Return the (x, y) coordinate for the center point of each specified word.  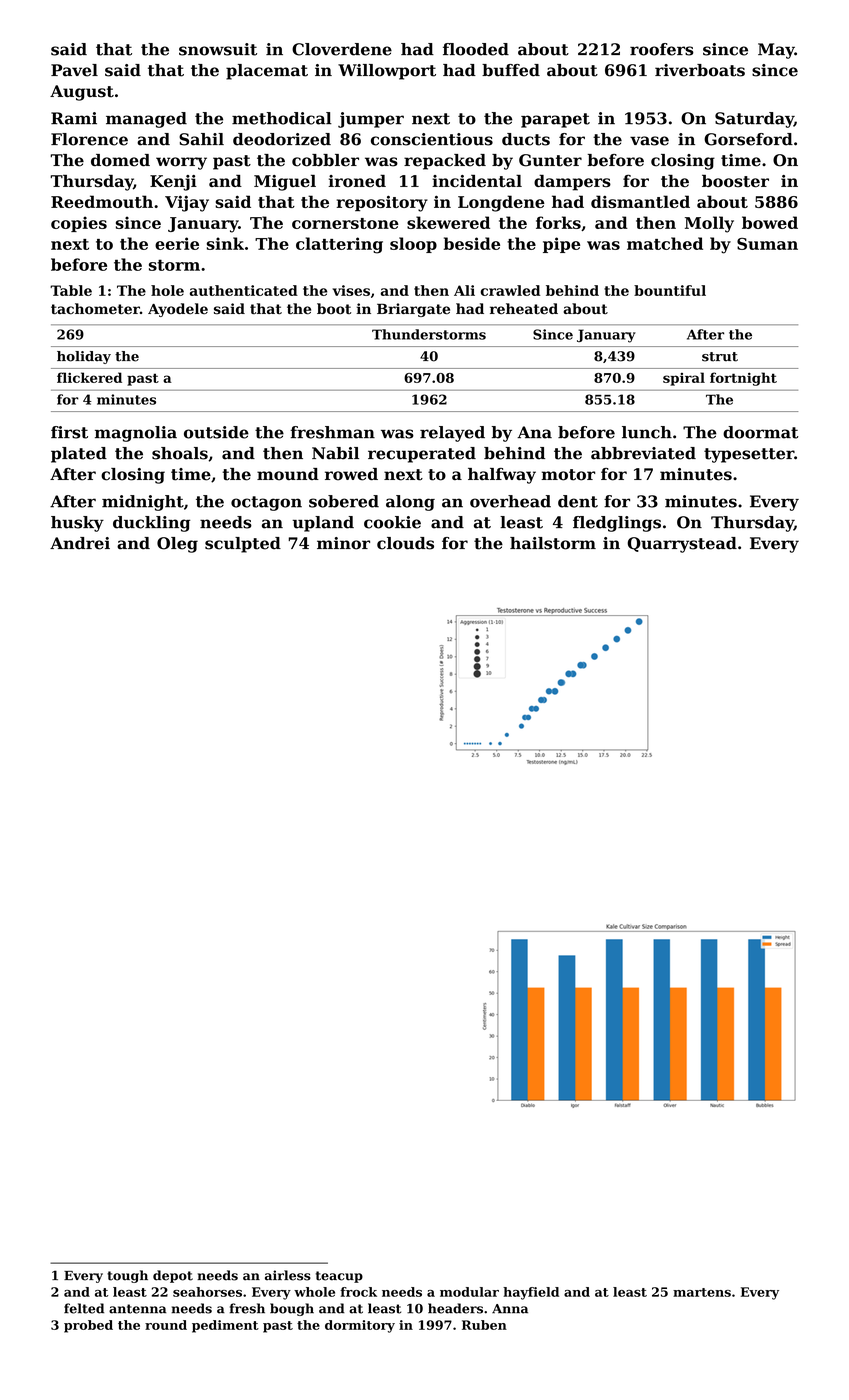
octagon (266, 503)
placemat (267, 72)
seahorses (207, 1292)
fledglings (617, 524)
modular (469, 1292)
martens (702, 1292)
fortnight (743, 379)
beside (472, 243)
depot (173, 1276)
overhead (510, 501)
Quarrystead (682, 545)
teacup (339, 1277)
